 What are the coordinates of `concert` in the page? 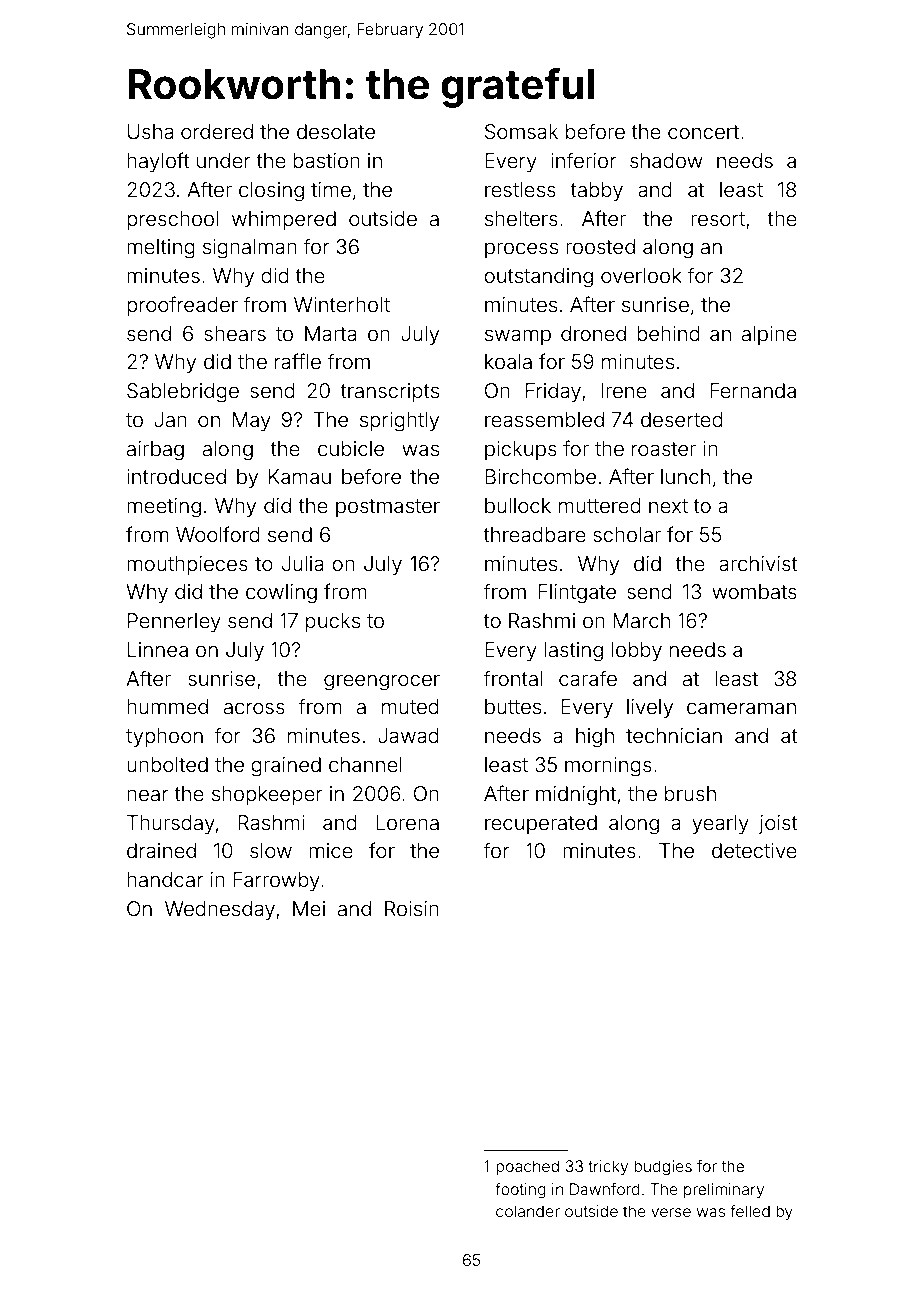 It's located at (703, 132).
